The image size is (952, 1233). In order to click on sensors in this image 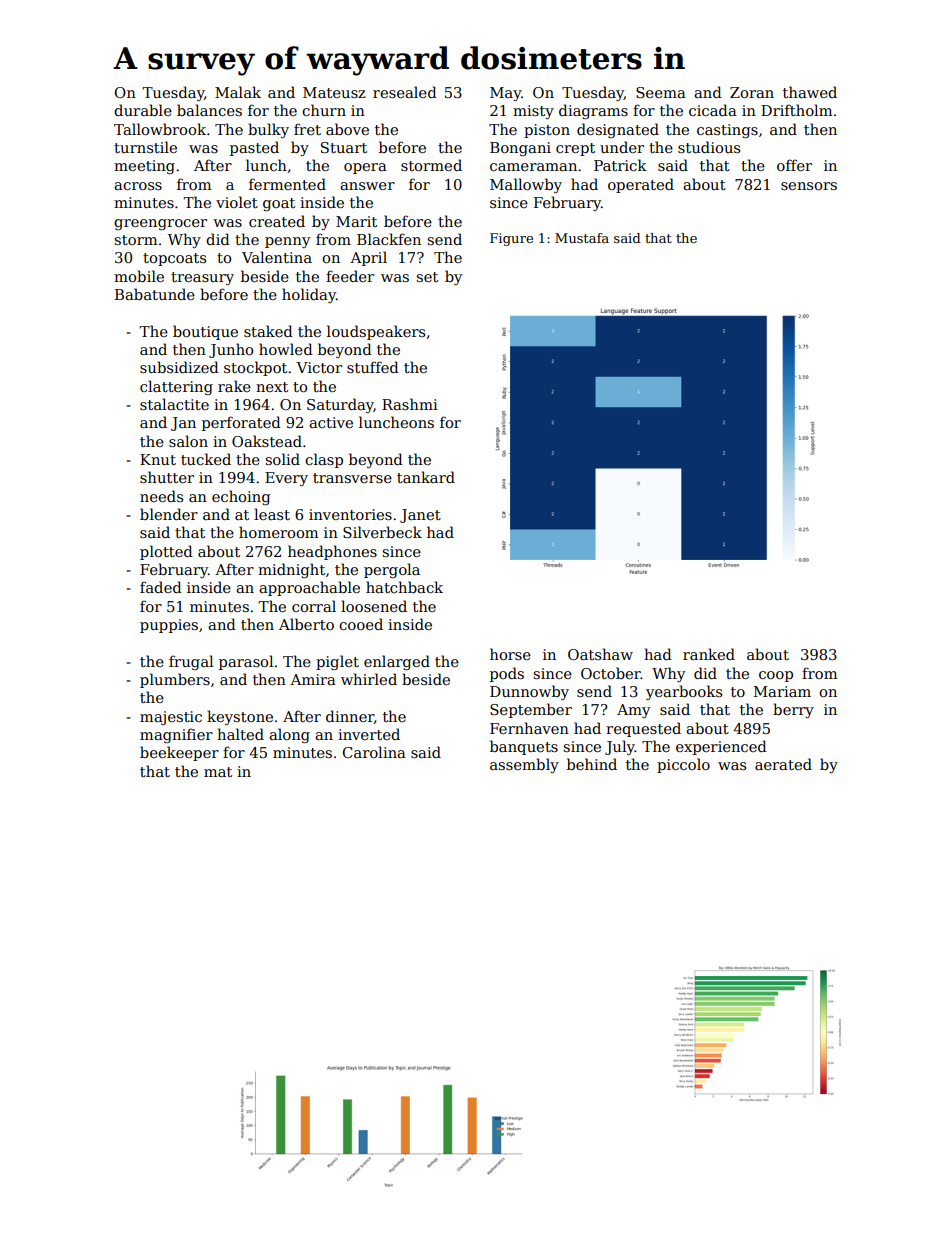, I will do `click(809, 186)`.
